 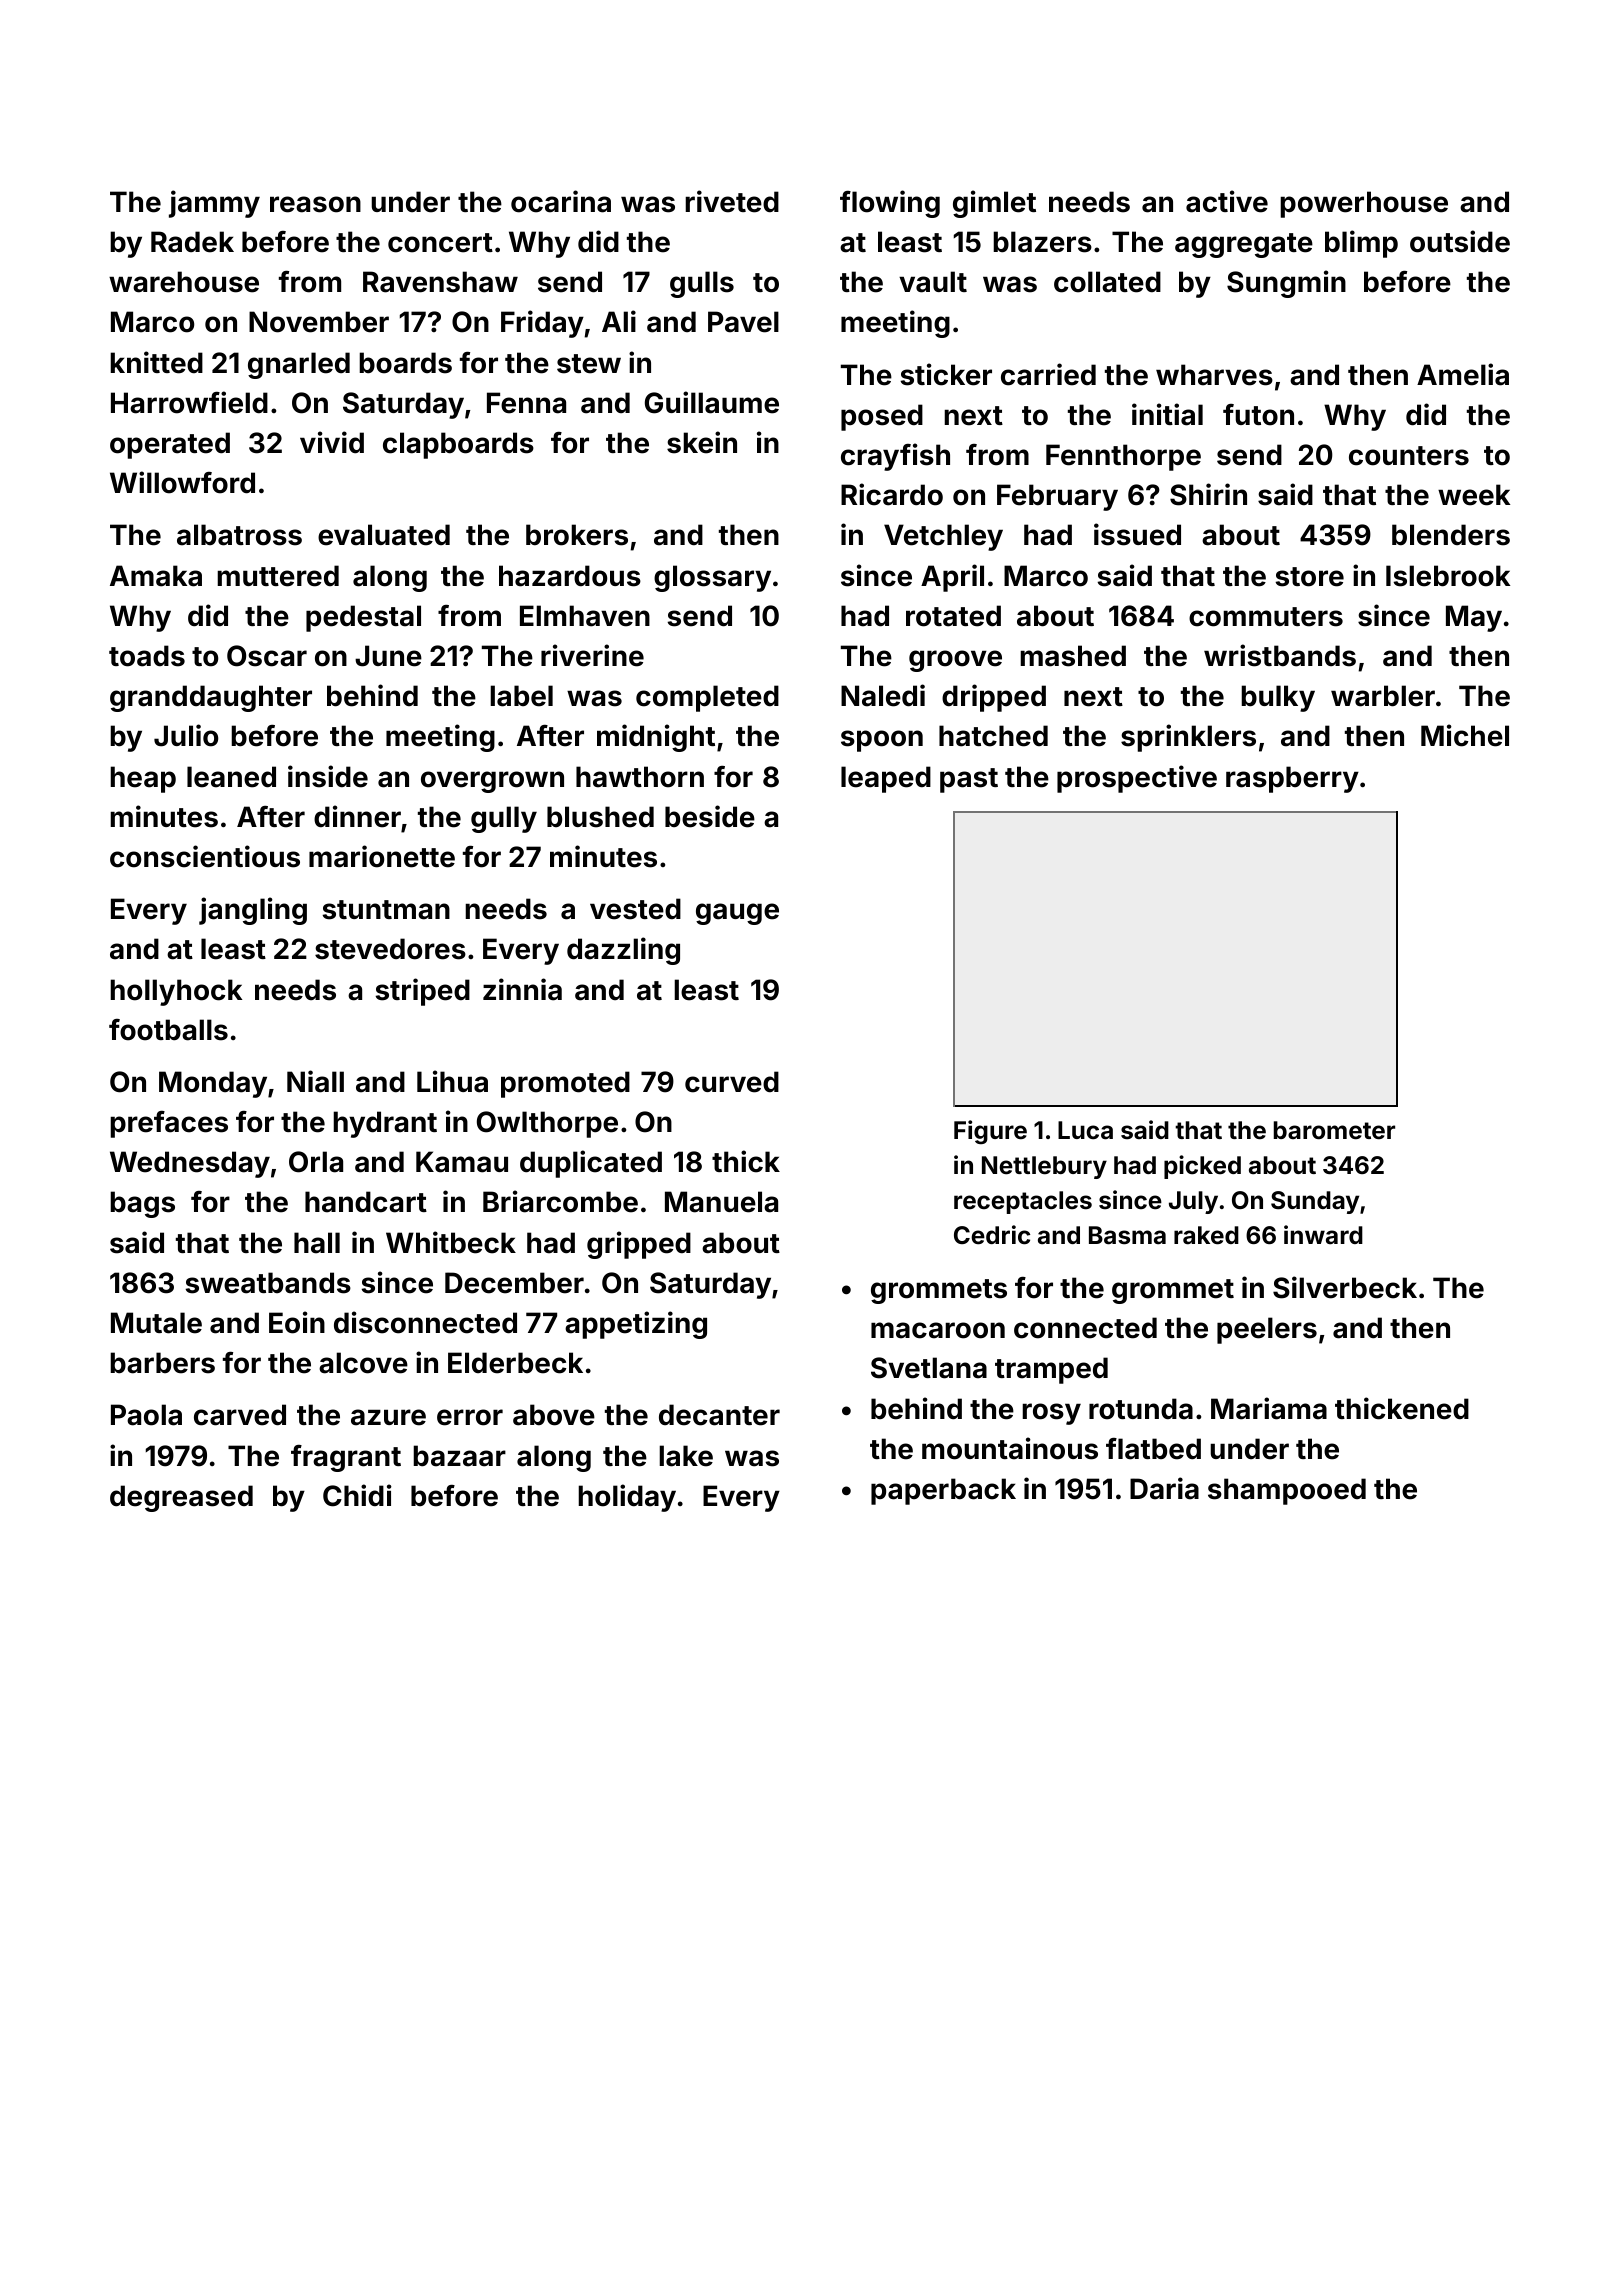 What do you see at coordinates (186, 735) in the image?
I see `Julio` at bounding box center [186, 735].
